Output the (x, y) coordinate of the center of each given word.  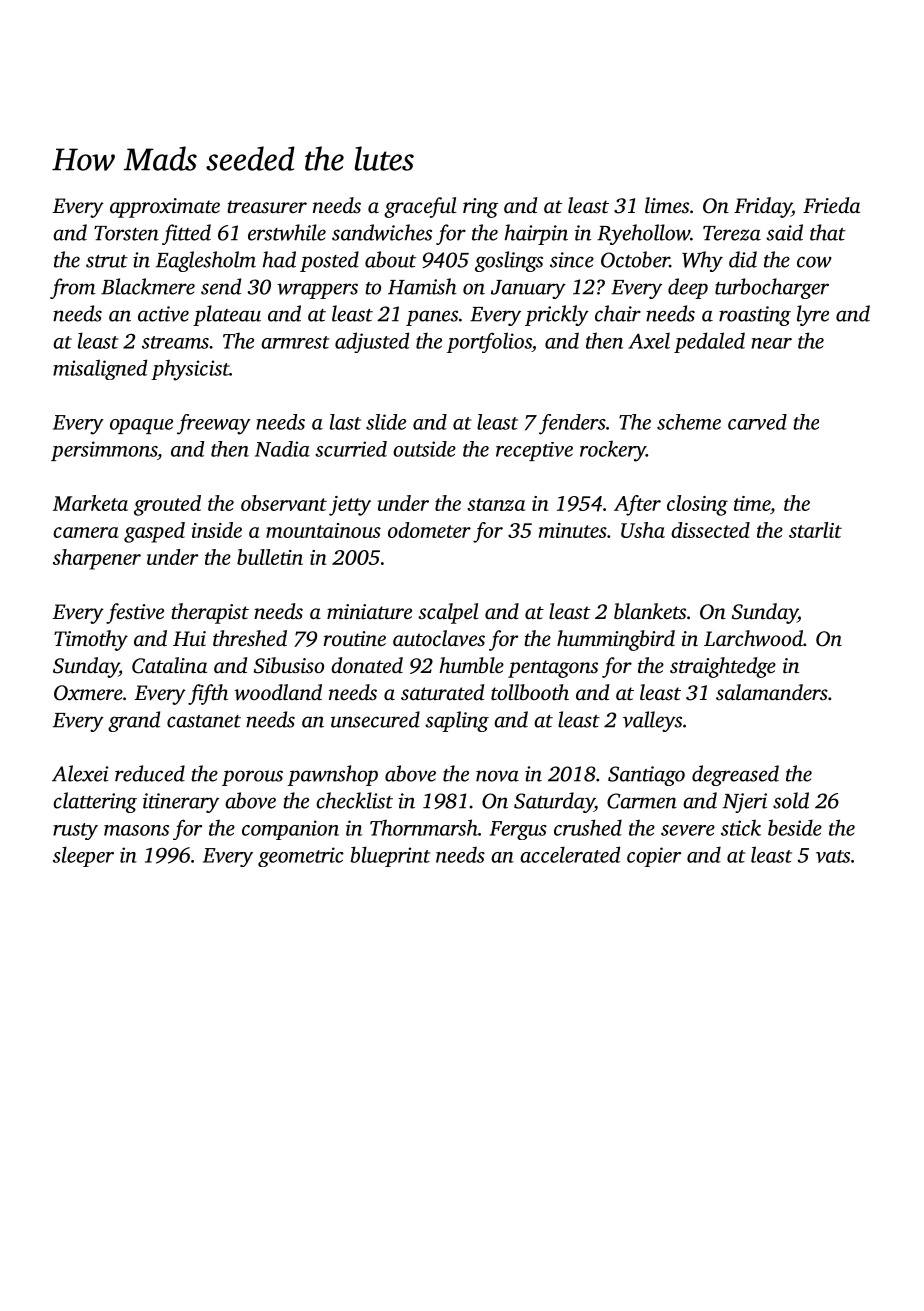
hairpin (536, 234)
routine (355, 638)
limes (667, 205)
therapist (210, 613)
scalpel (448, 613)
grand (134, 721)
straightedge (723, 667)
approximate (165, 208)
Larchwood (753, 638)
